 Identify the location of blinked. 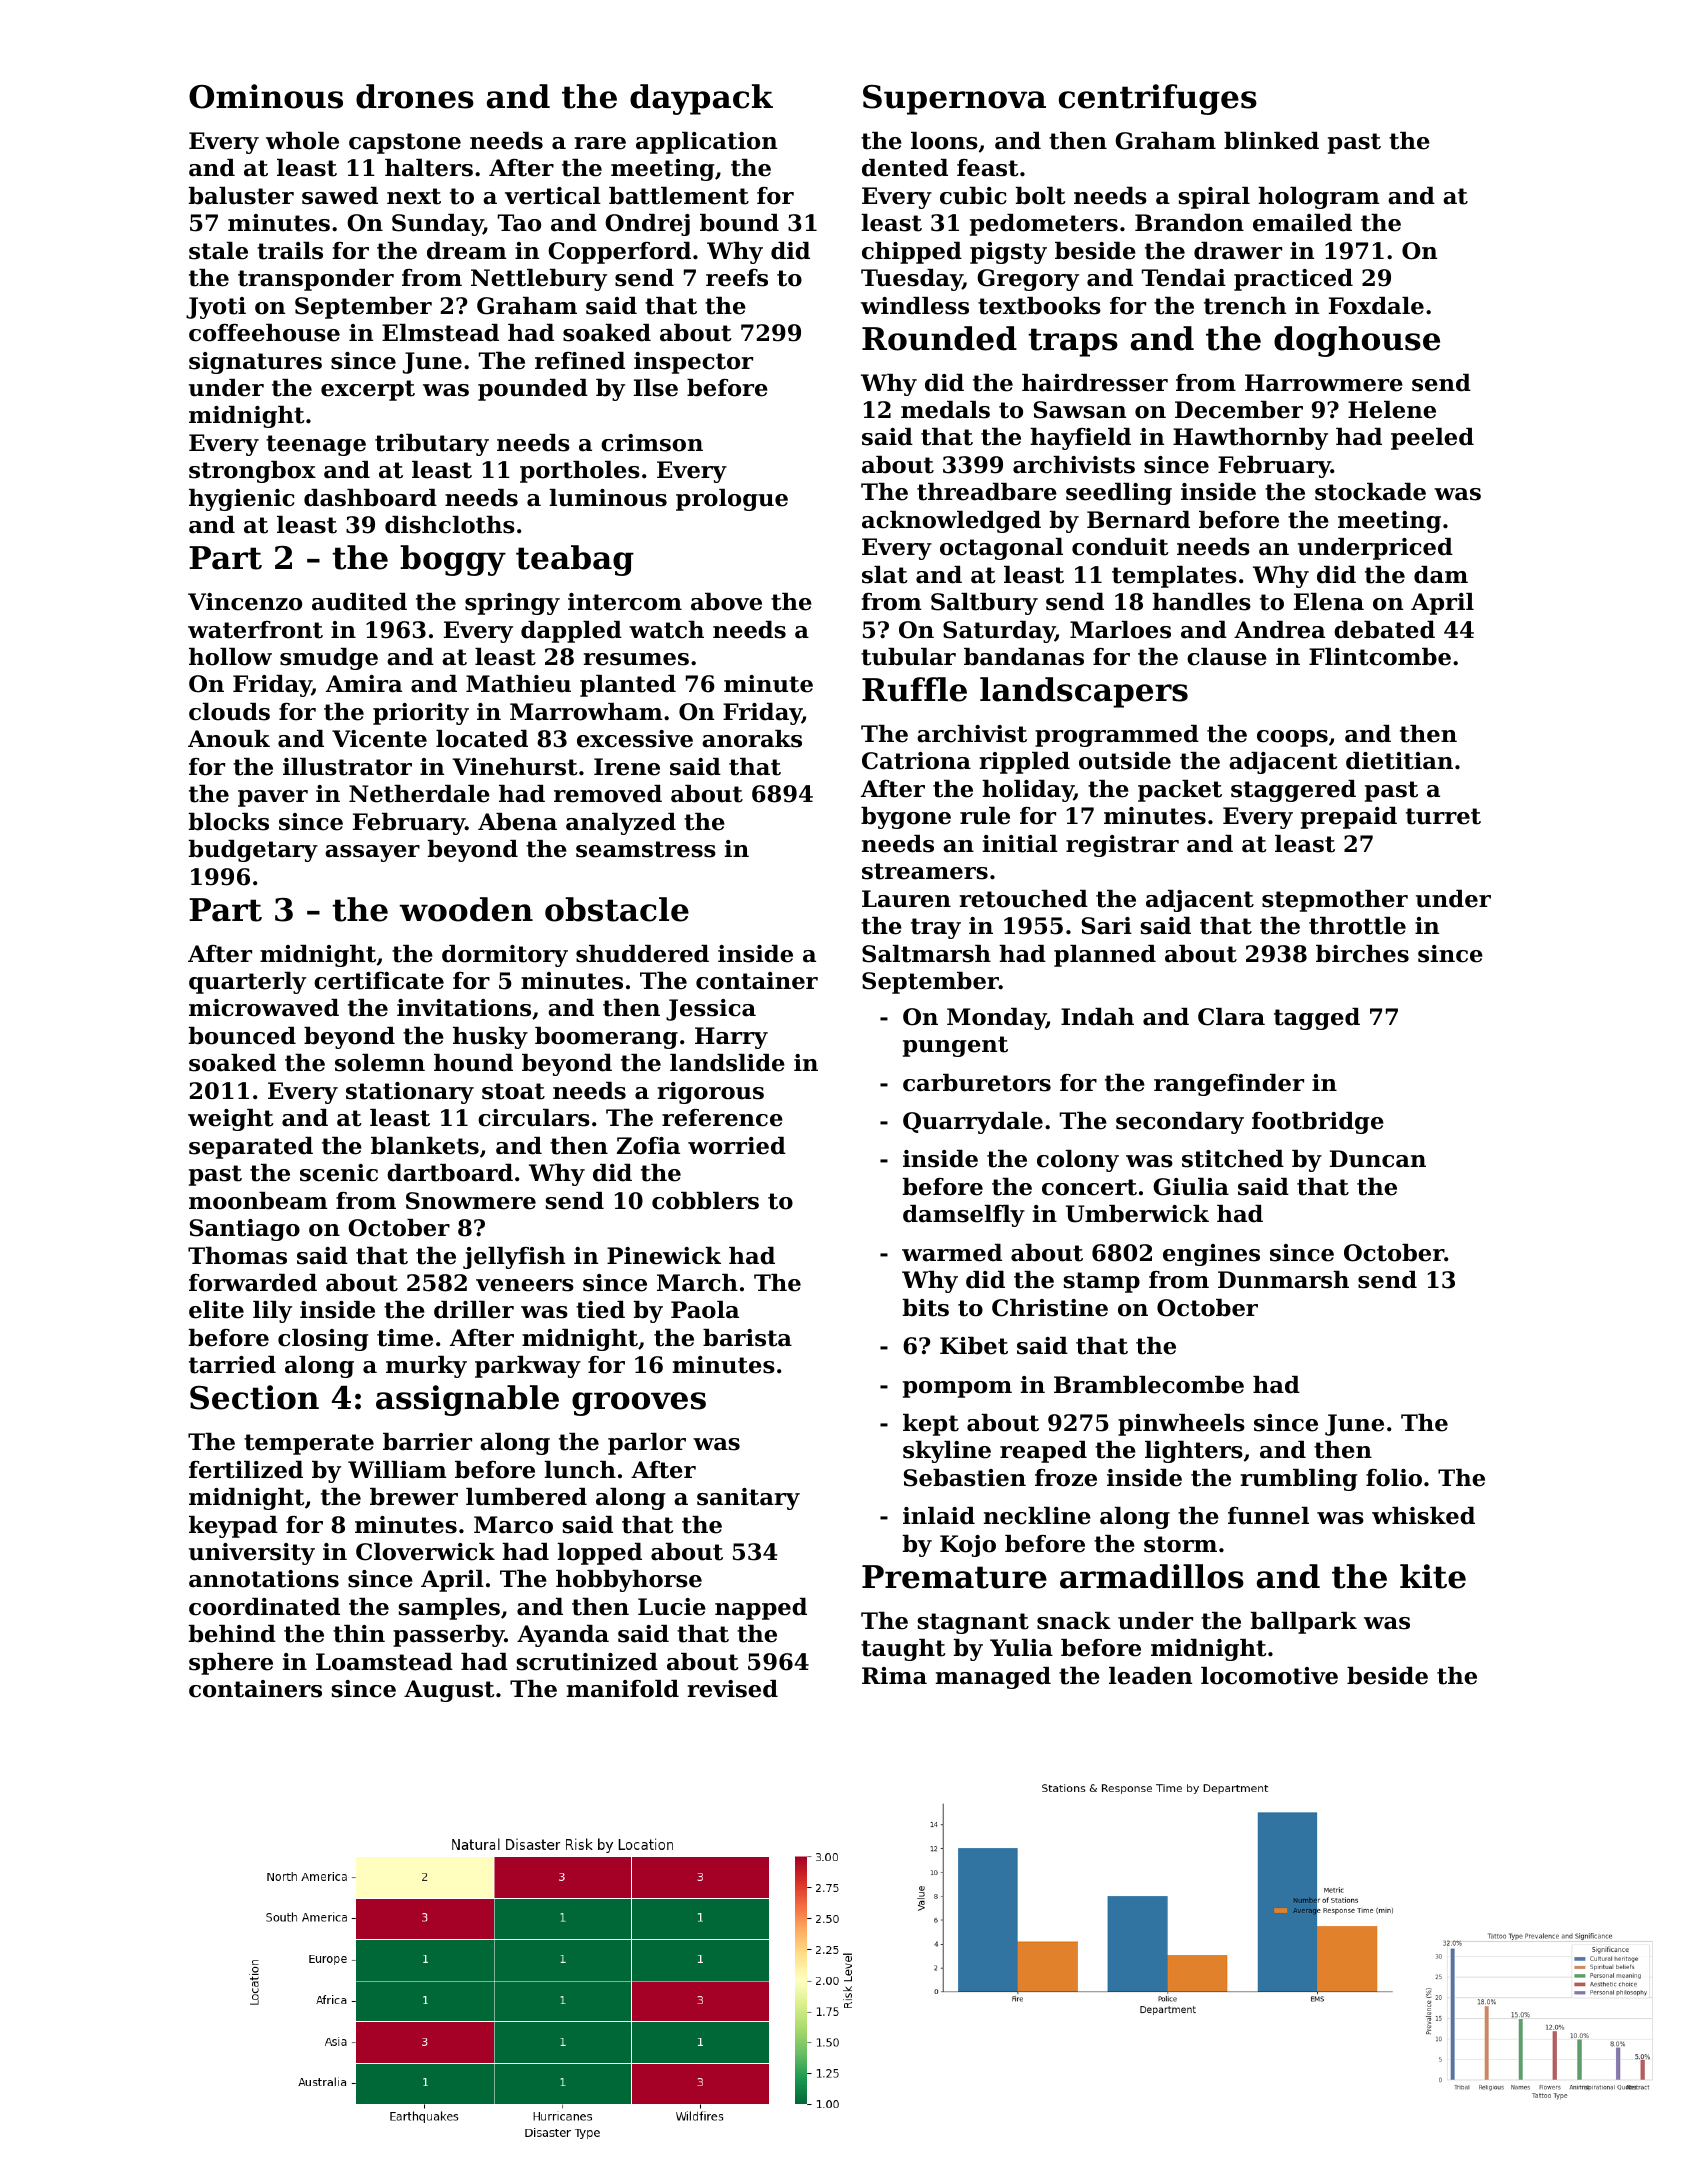
(1271, 141).
